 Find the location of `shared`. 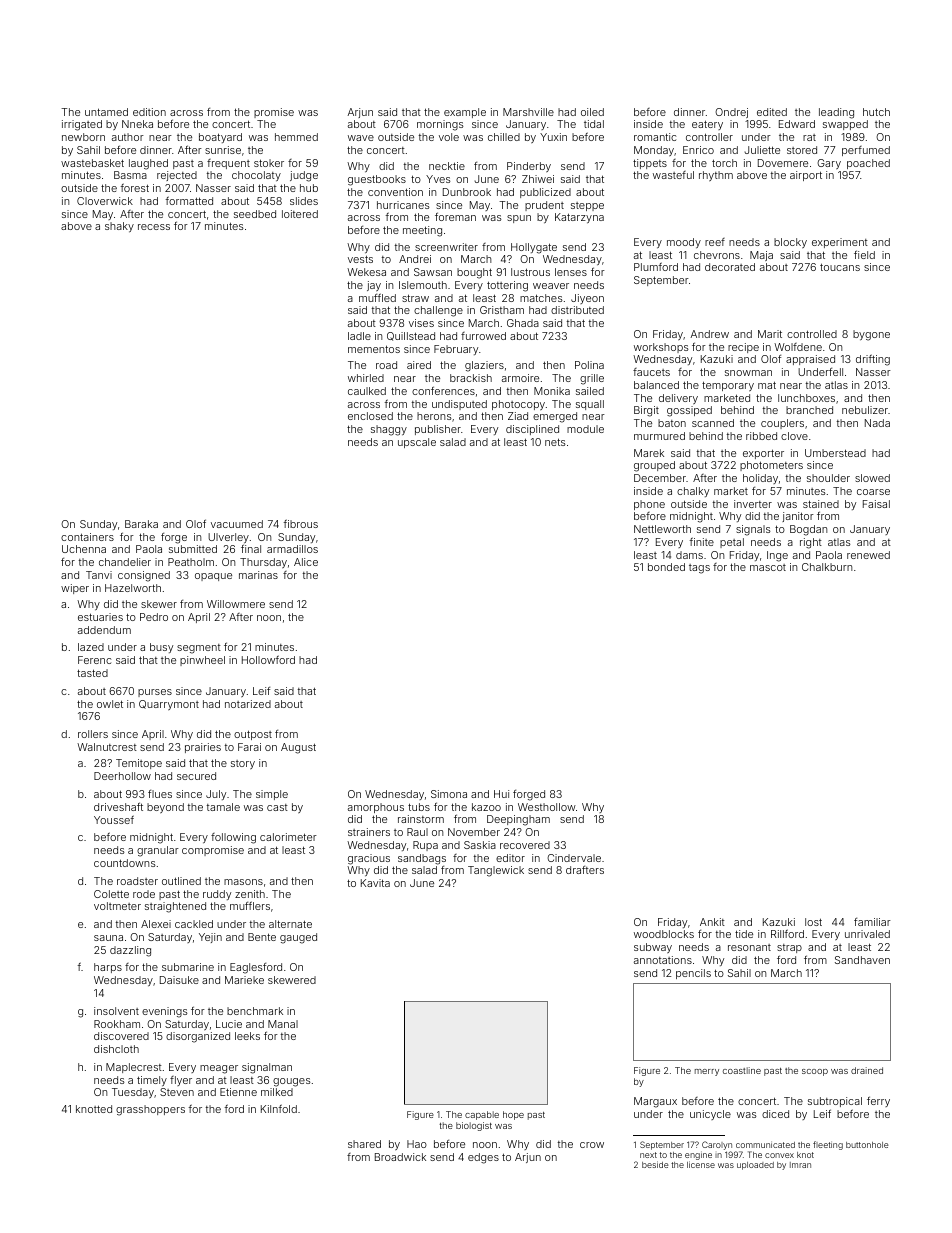

shared is located at coordinates (364, 1144).
